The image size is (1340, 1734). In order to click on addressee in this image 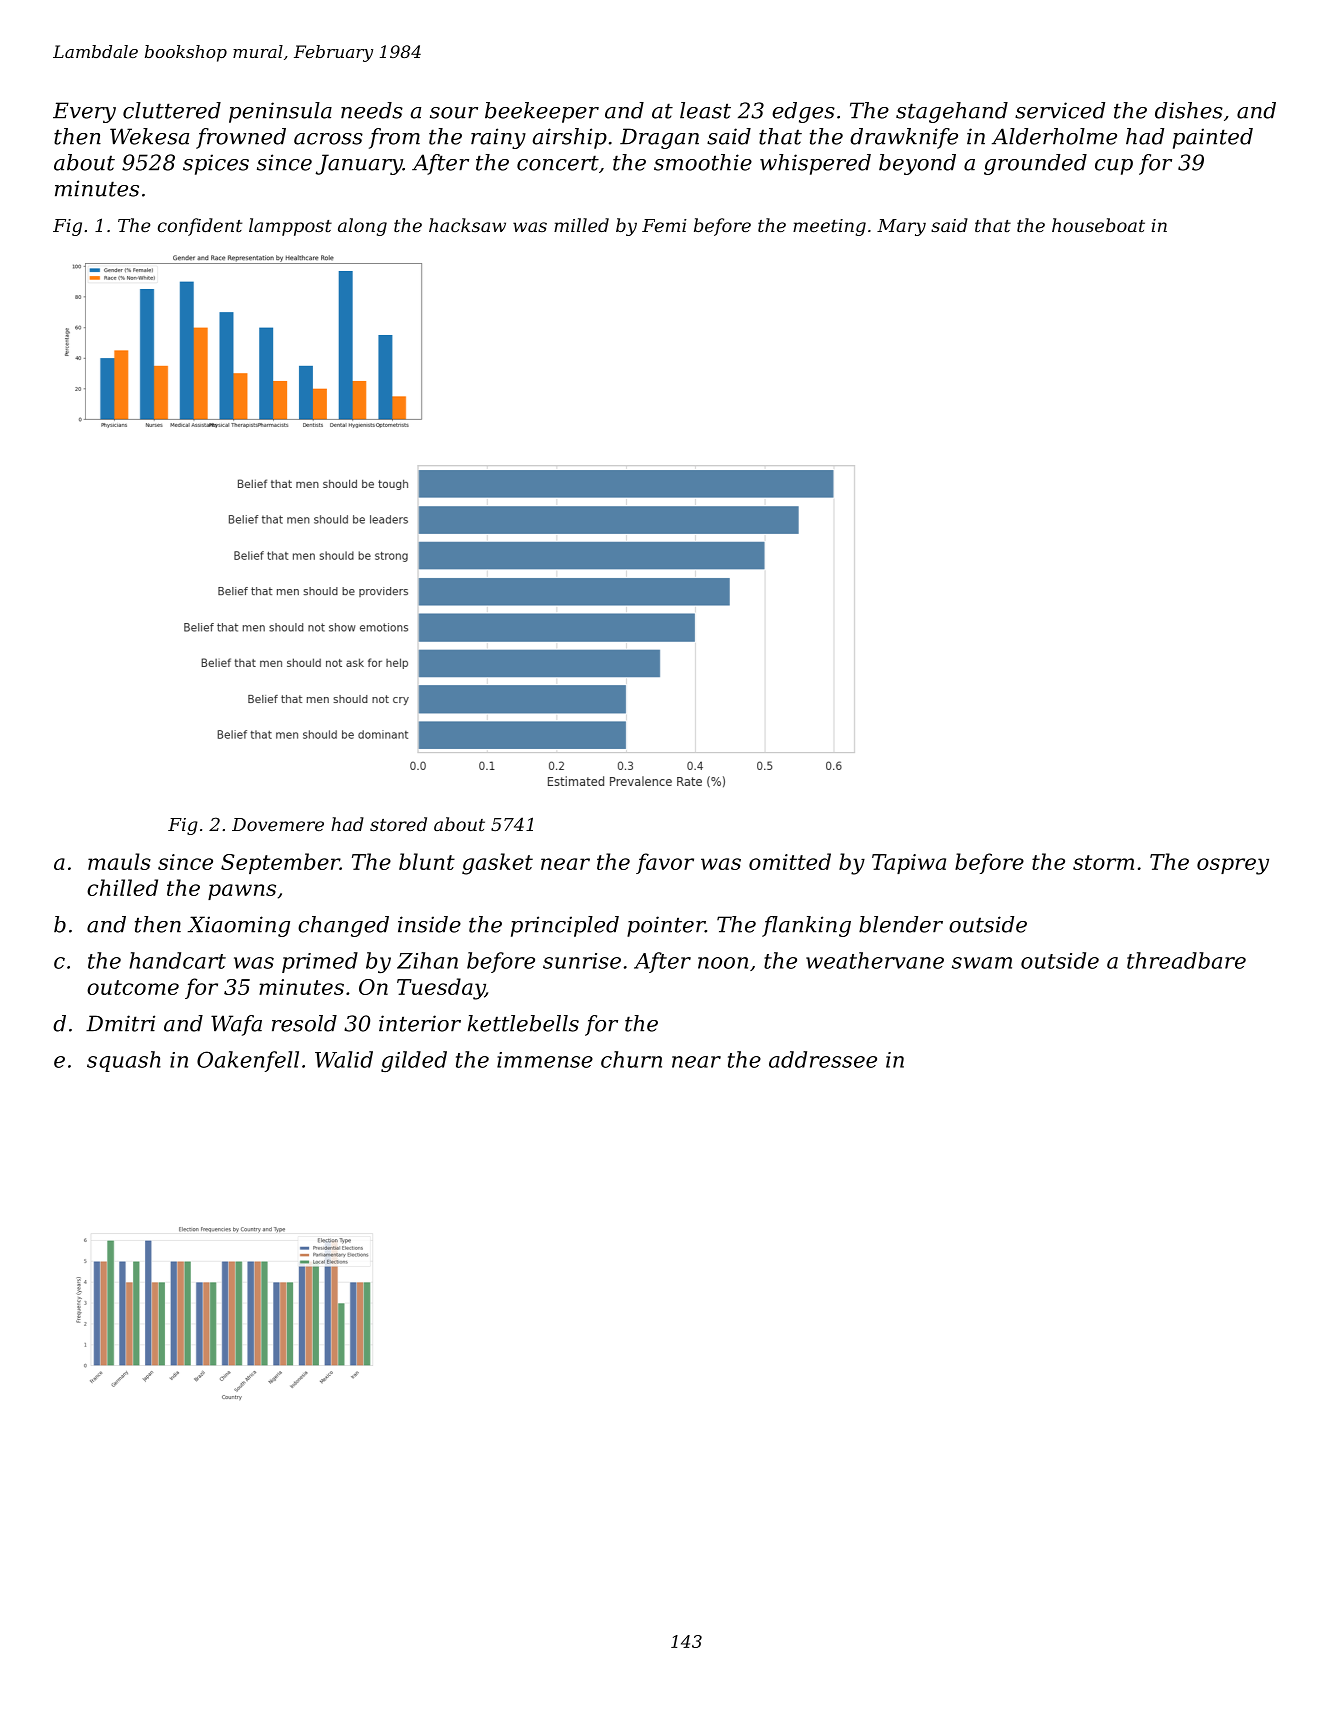, I will do `click(823, 1059)`.
